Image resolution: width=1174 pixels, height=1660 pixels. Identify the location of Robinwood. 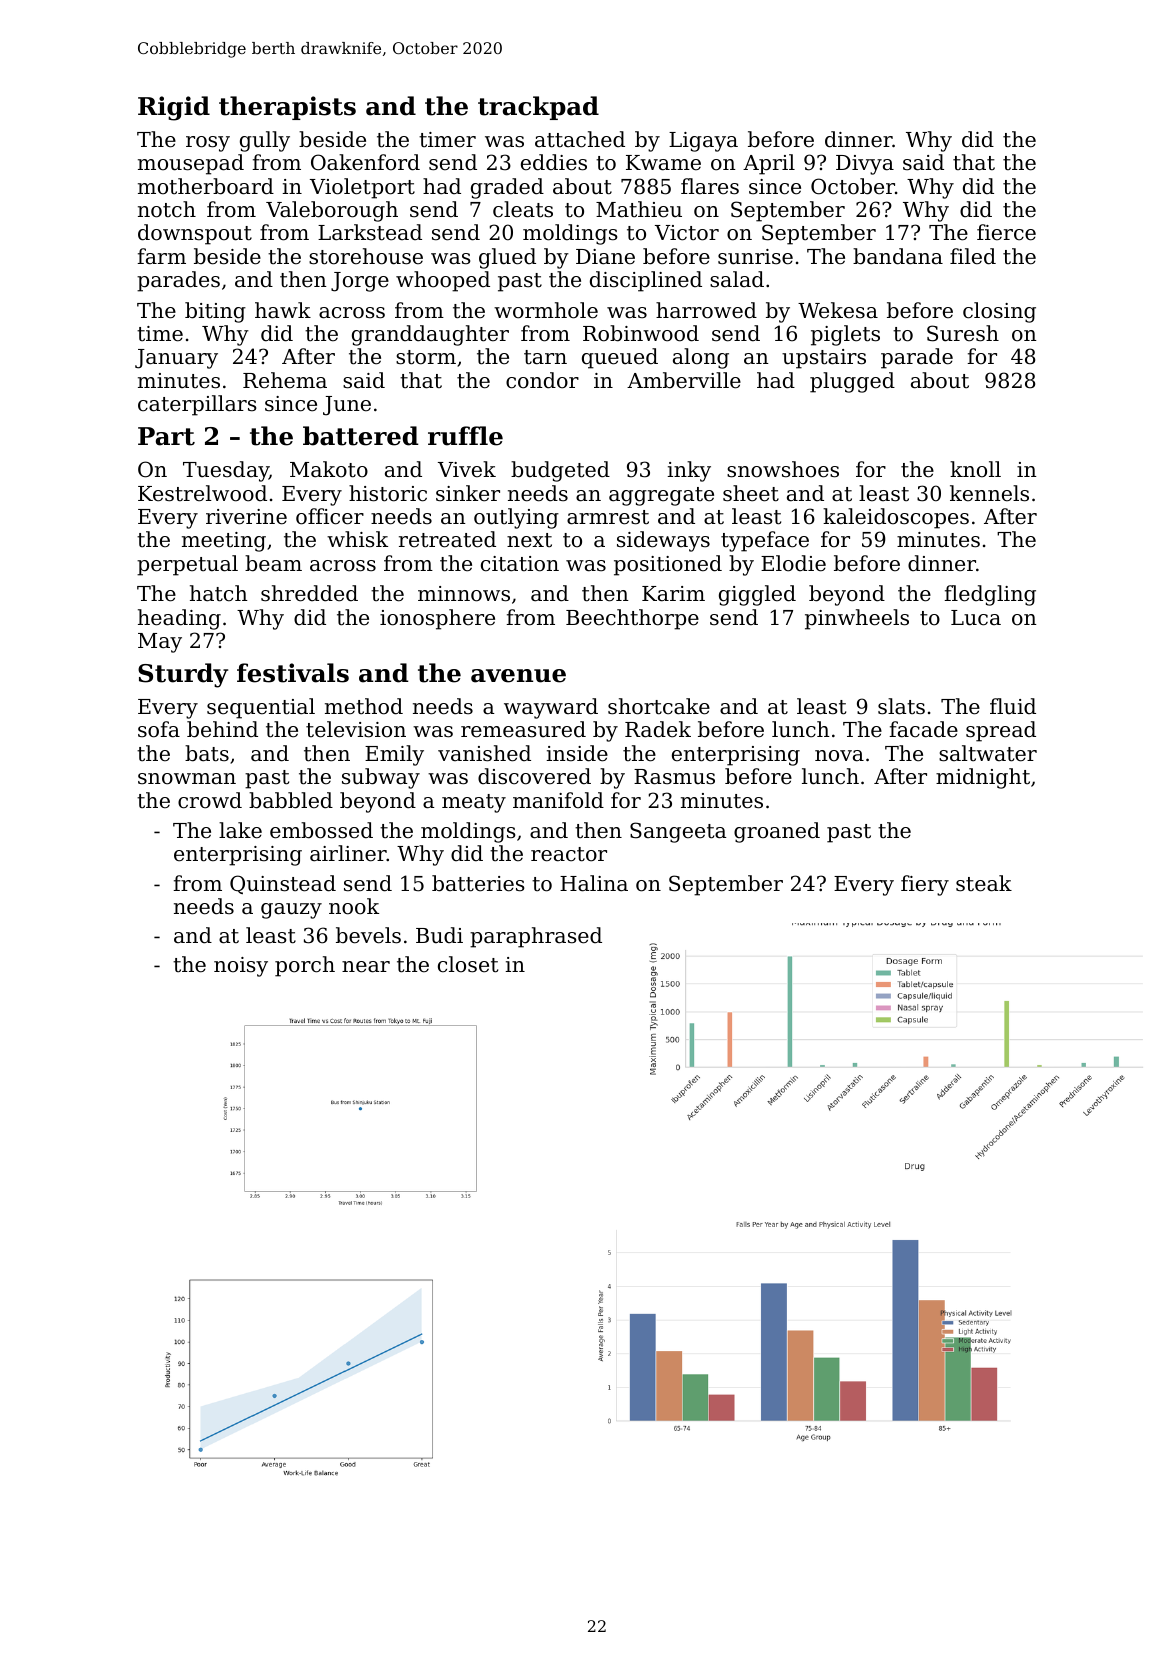
(641, 333).
